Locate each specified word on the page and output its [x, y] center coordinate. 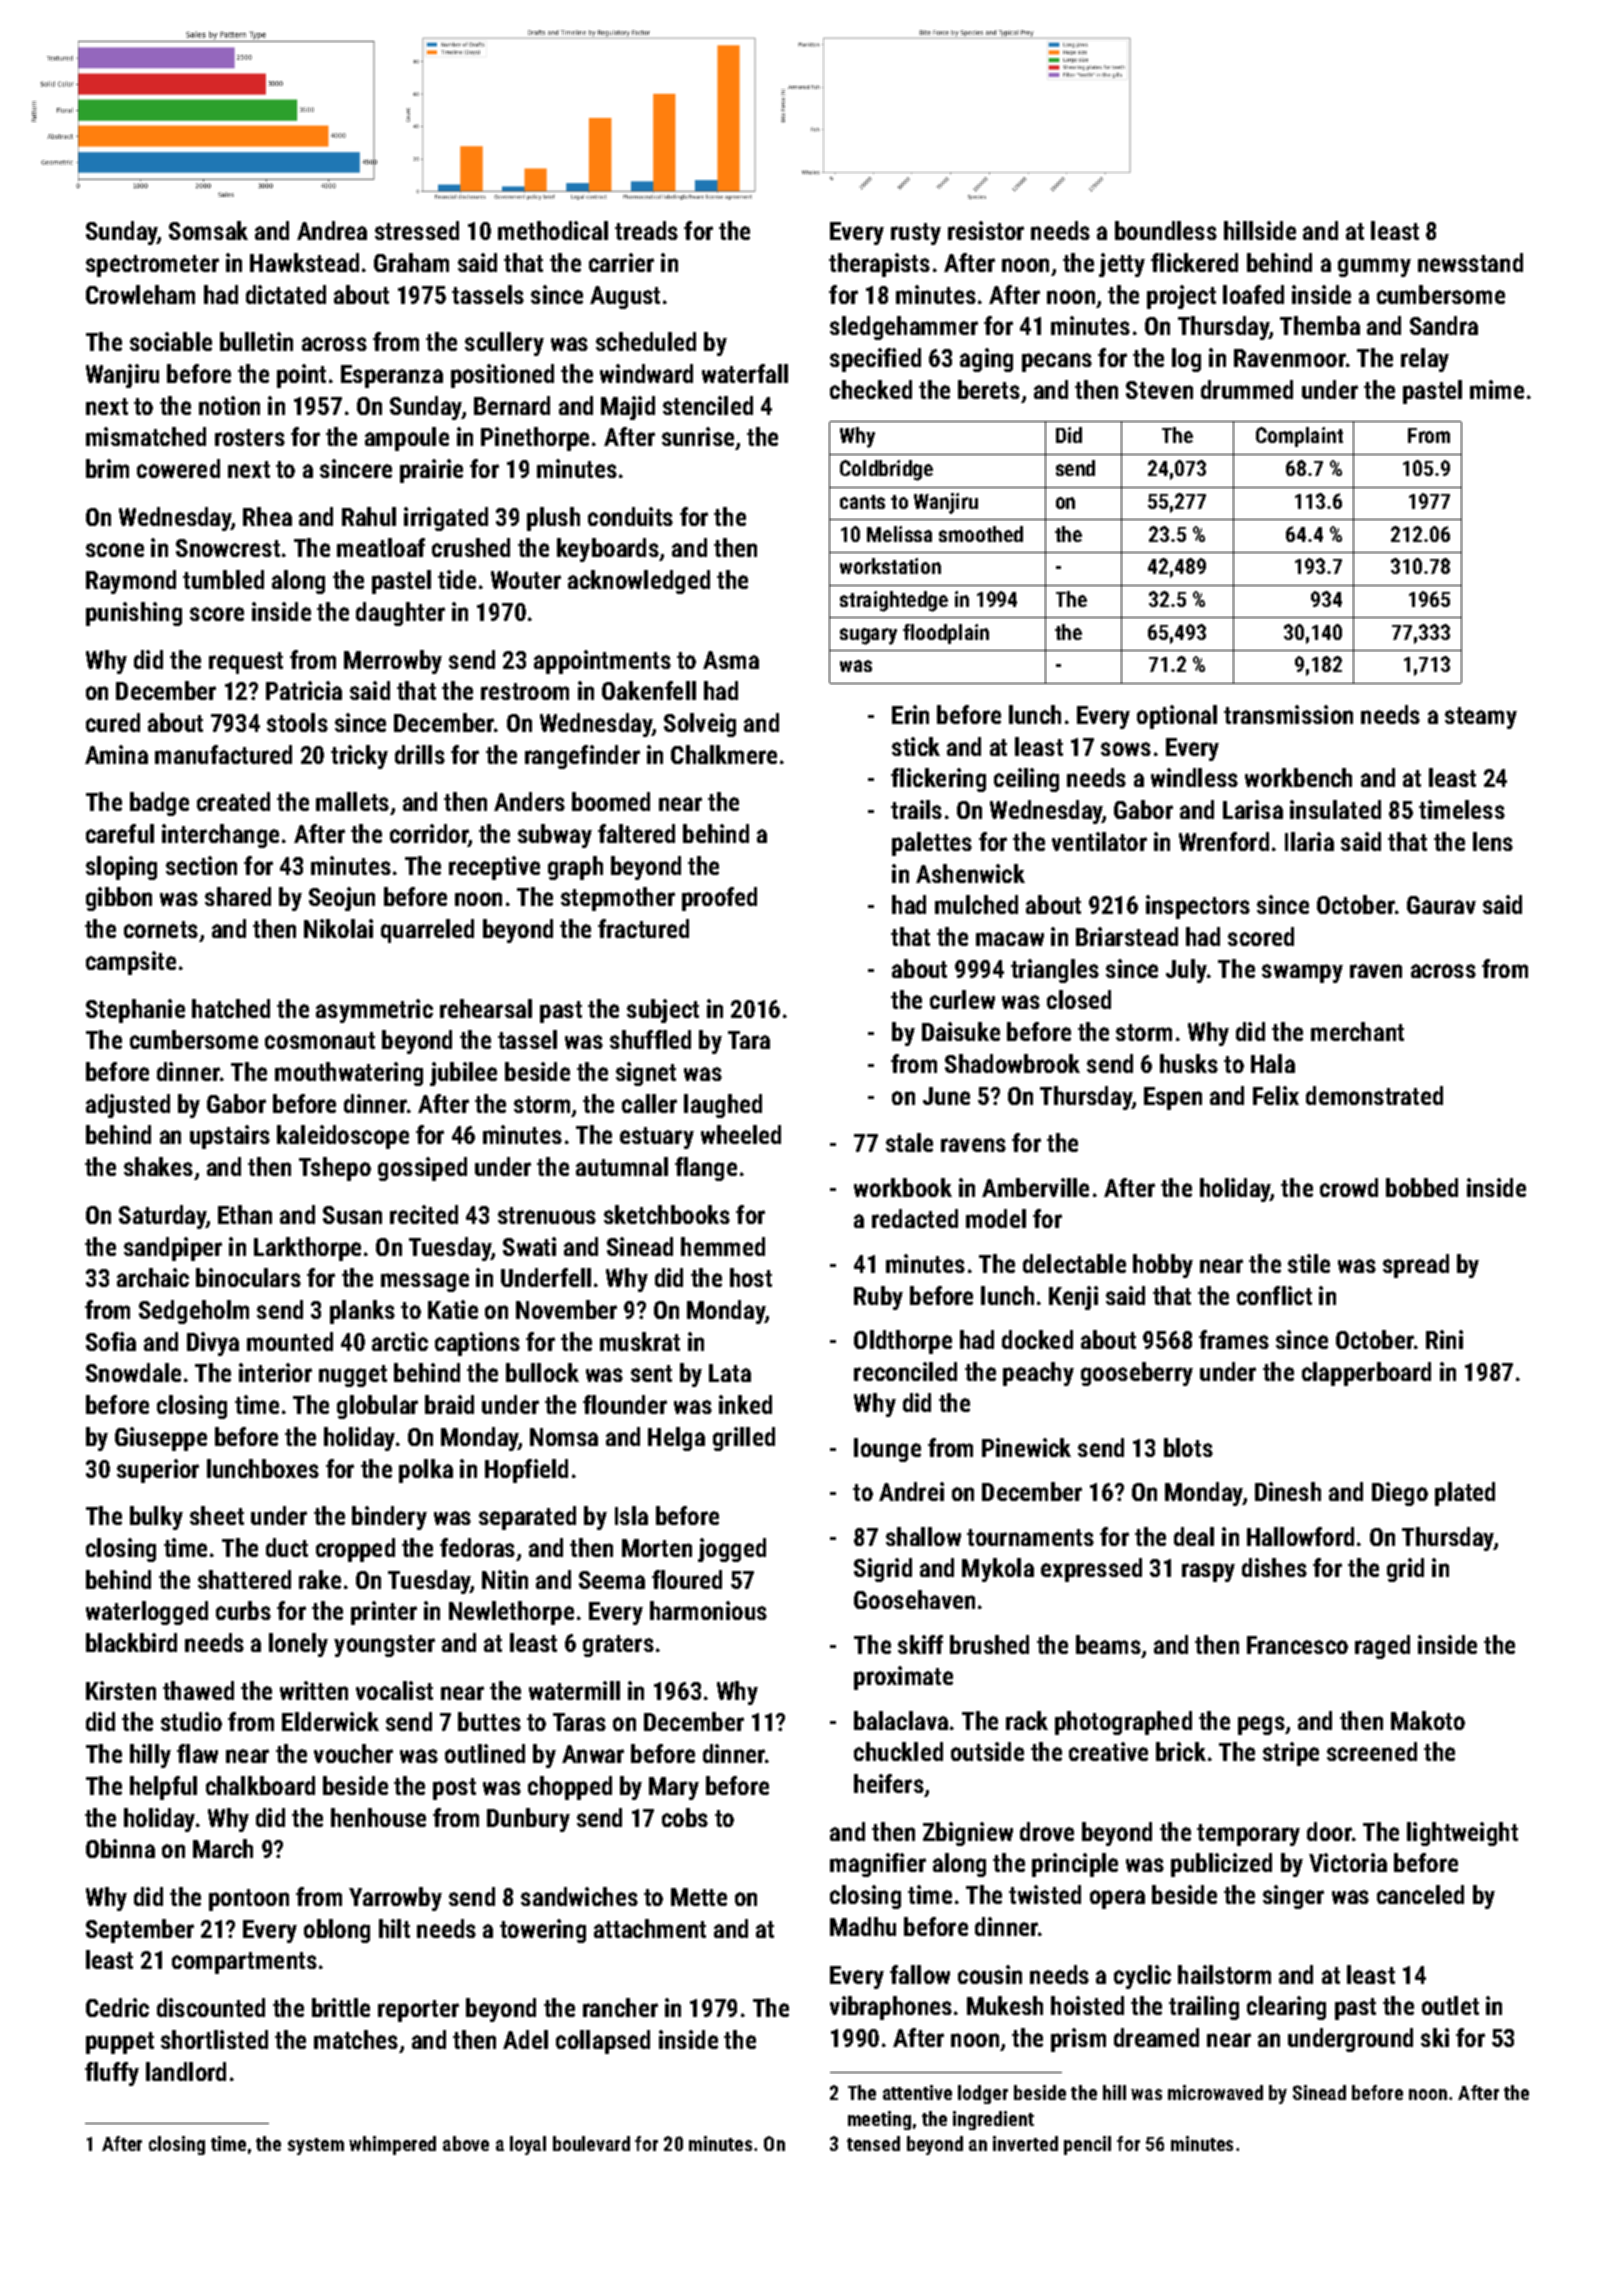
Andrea [332, 230]
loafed [1253, 294]
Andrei [911, 1491]
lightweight [1462, 1834]
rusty [916, 234]
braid [449, 1404]
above [466, 2143]
